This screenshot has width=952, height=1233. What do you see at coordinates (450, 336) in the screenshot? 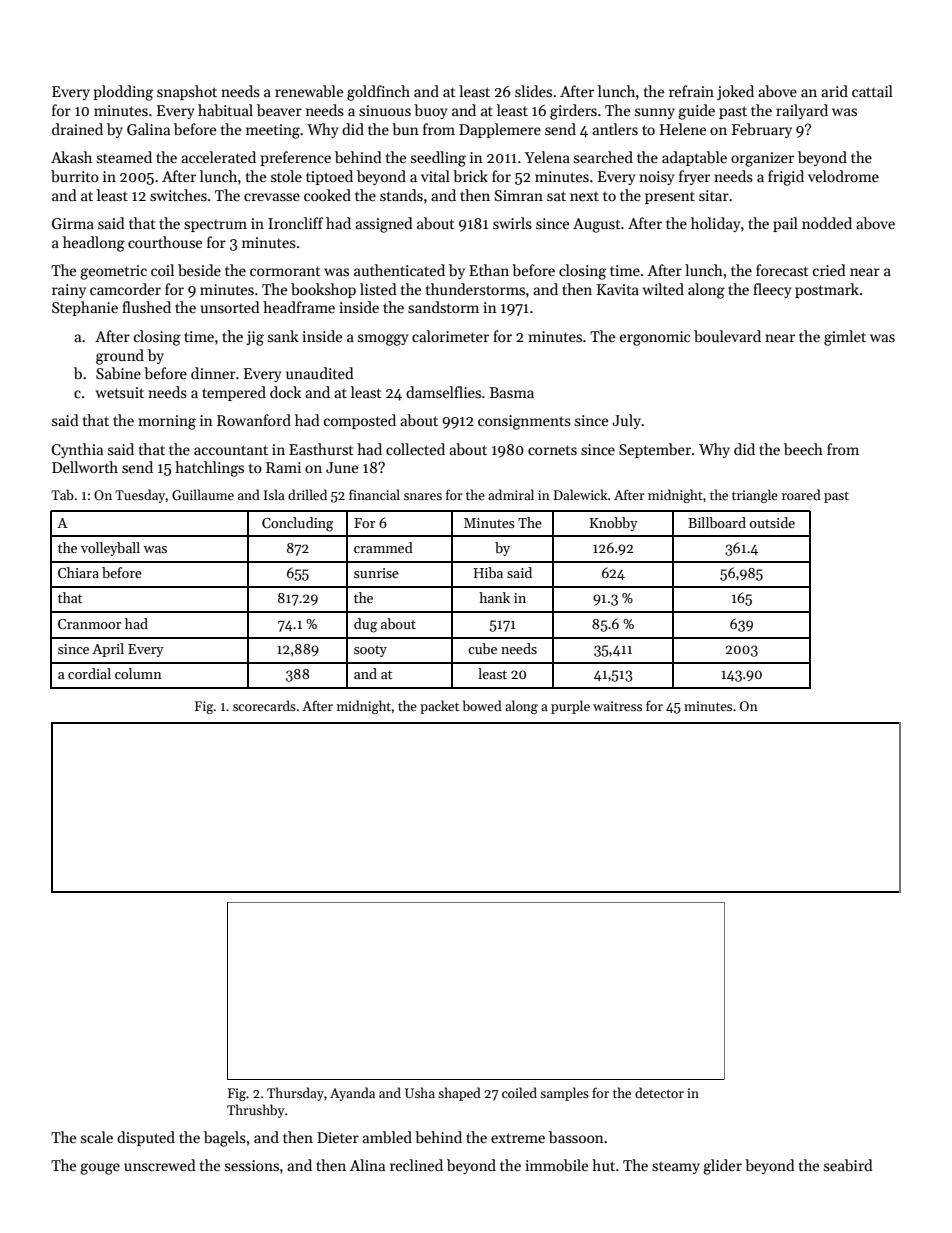
I see `calorimeter` at bounding box center [450, 336].
